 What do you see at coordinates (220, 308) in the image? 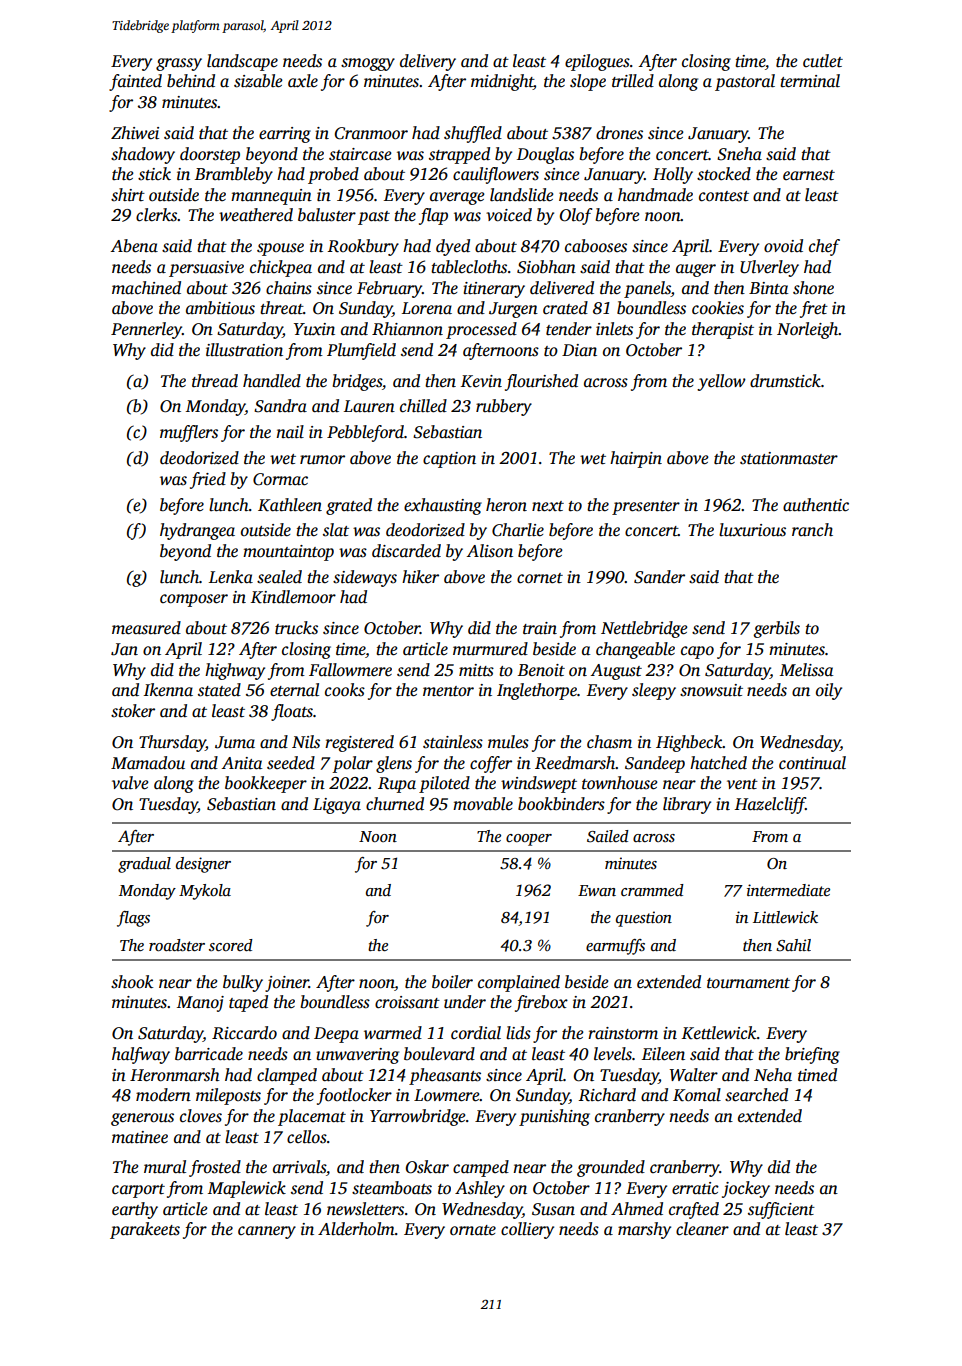
I see `ambitious` at bounding box center [220, 308].
